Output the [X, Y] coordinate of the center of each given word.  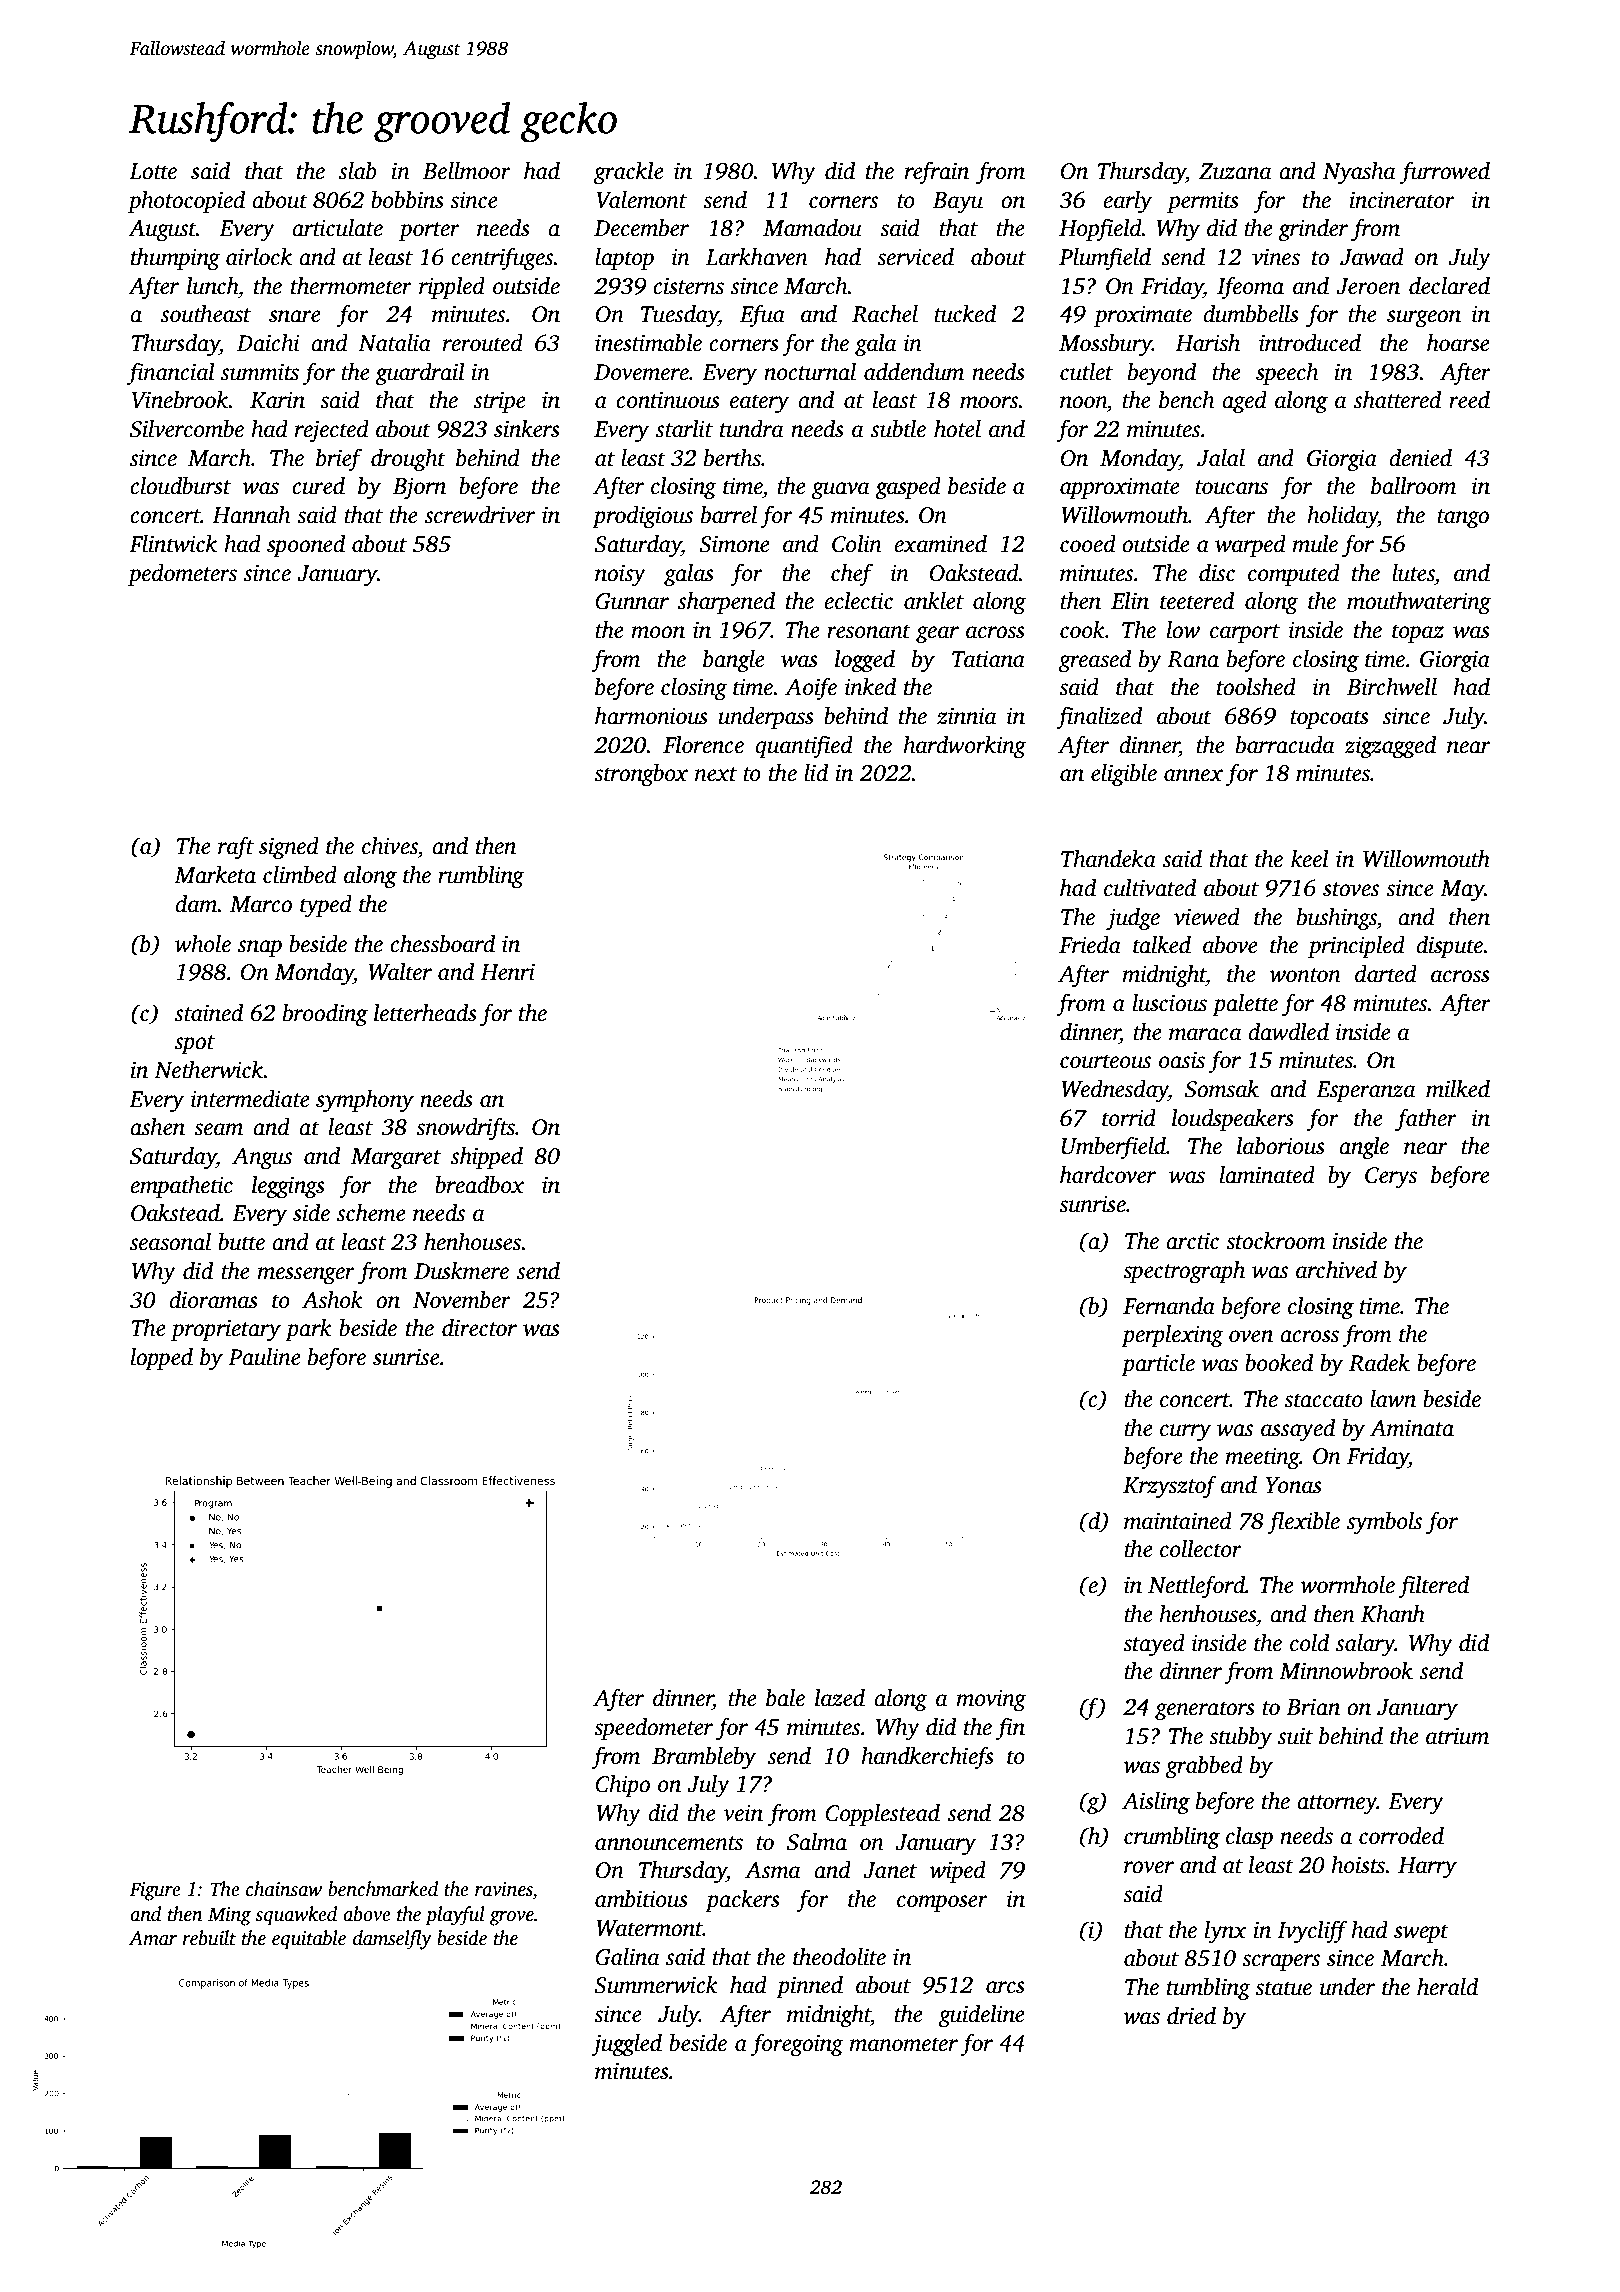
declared [1449, 286]
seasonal [170, 1242]
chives [390, 846]
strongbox [641, 775]
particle [1158, 1365]
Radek [1379, 1363]
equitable [309, 1940]
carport [1245, 633]
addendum [914, 372]
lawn [1393, 1399]
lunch [212, 286]
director [479, 1328]
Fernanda [1169, 1306]
